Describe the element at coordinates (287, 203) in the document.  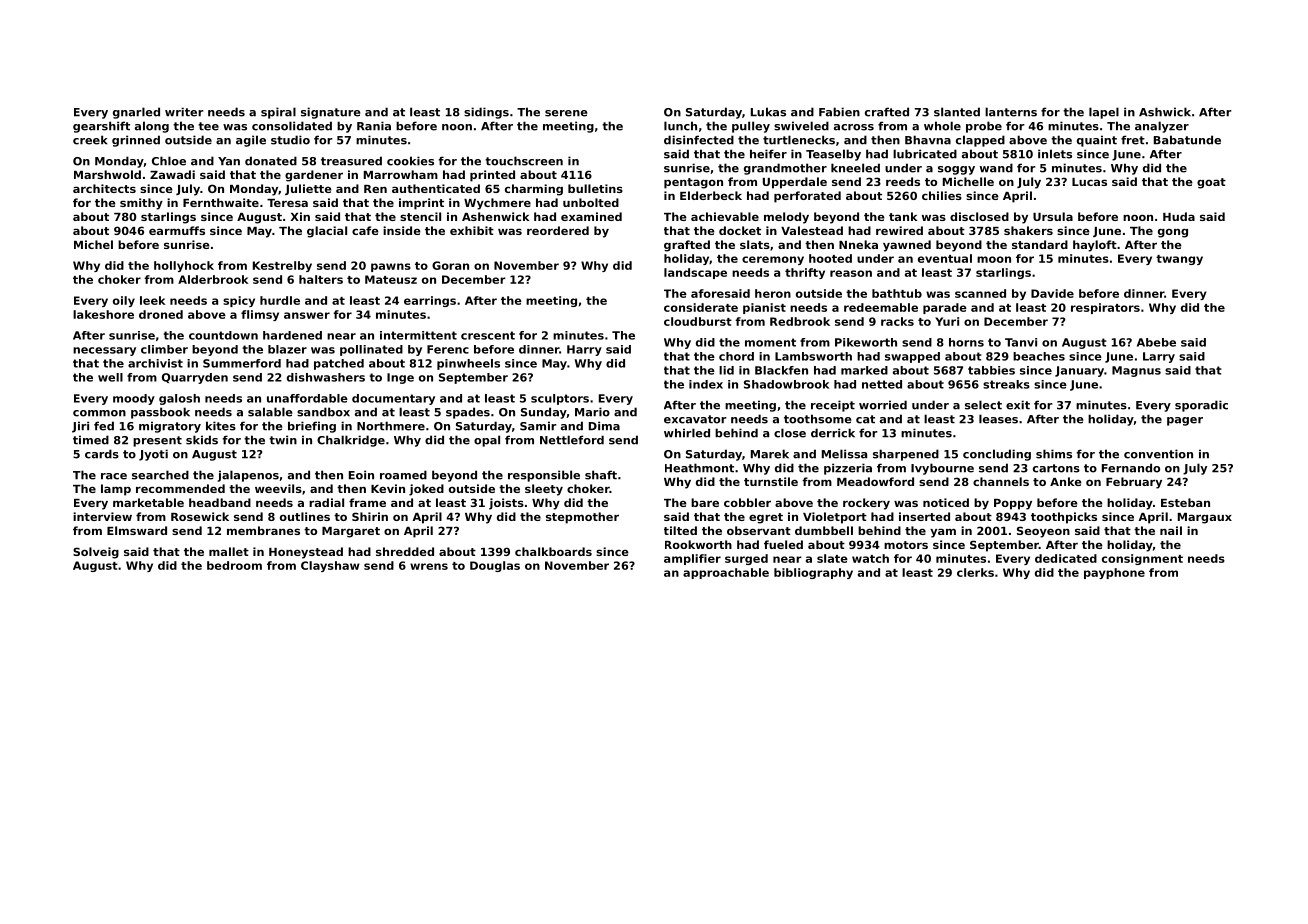
I see `Teresa` at that location.
